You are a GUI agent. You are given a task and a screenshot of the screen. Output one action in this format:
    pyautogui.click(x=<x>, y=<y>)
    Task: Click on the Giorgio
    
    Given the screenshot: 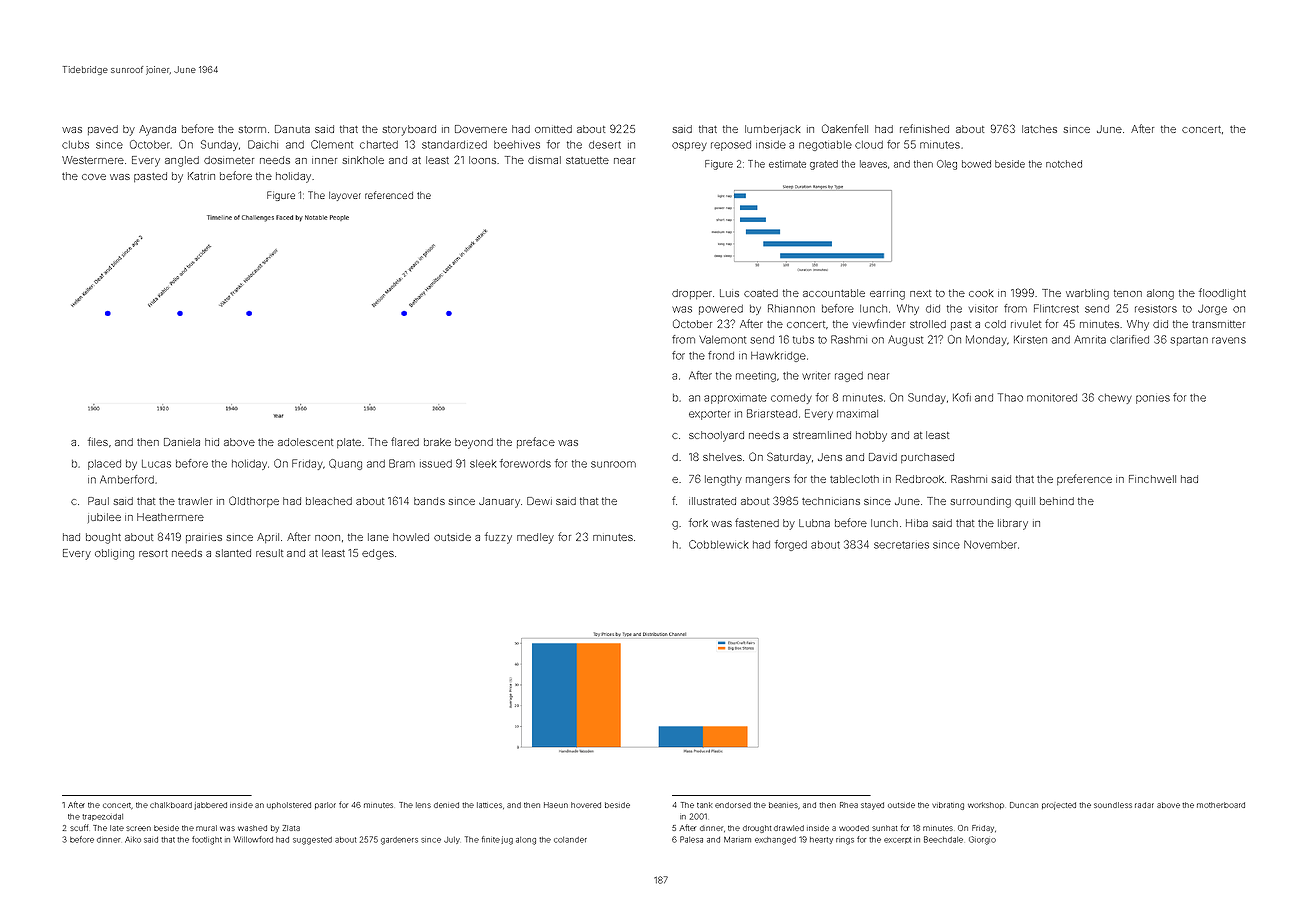 What is the action you would take?
    pyautogui.click(x=982, y=840)
